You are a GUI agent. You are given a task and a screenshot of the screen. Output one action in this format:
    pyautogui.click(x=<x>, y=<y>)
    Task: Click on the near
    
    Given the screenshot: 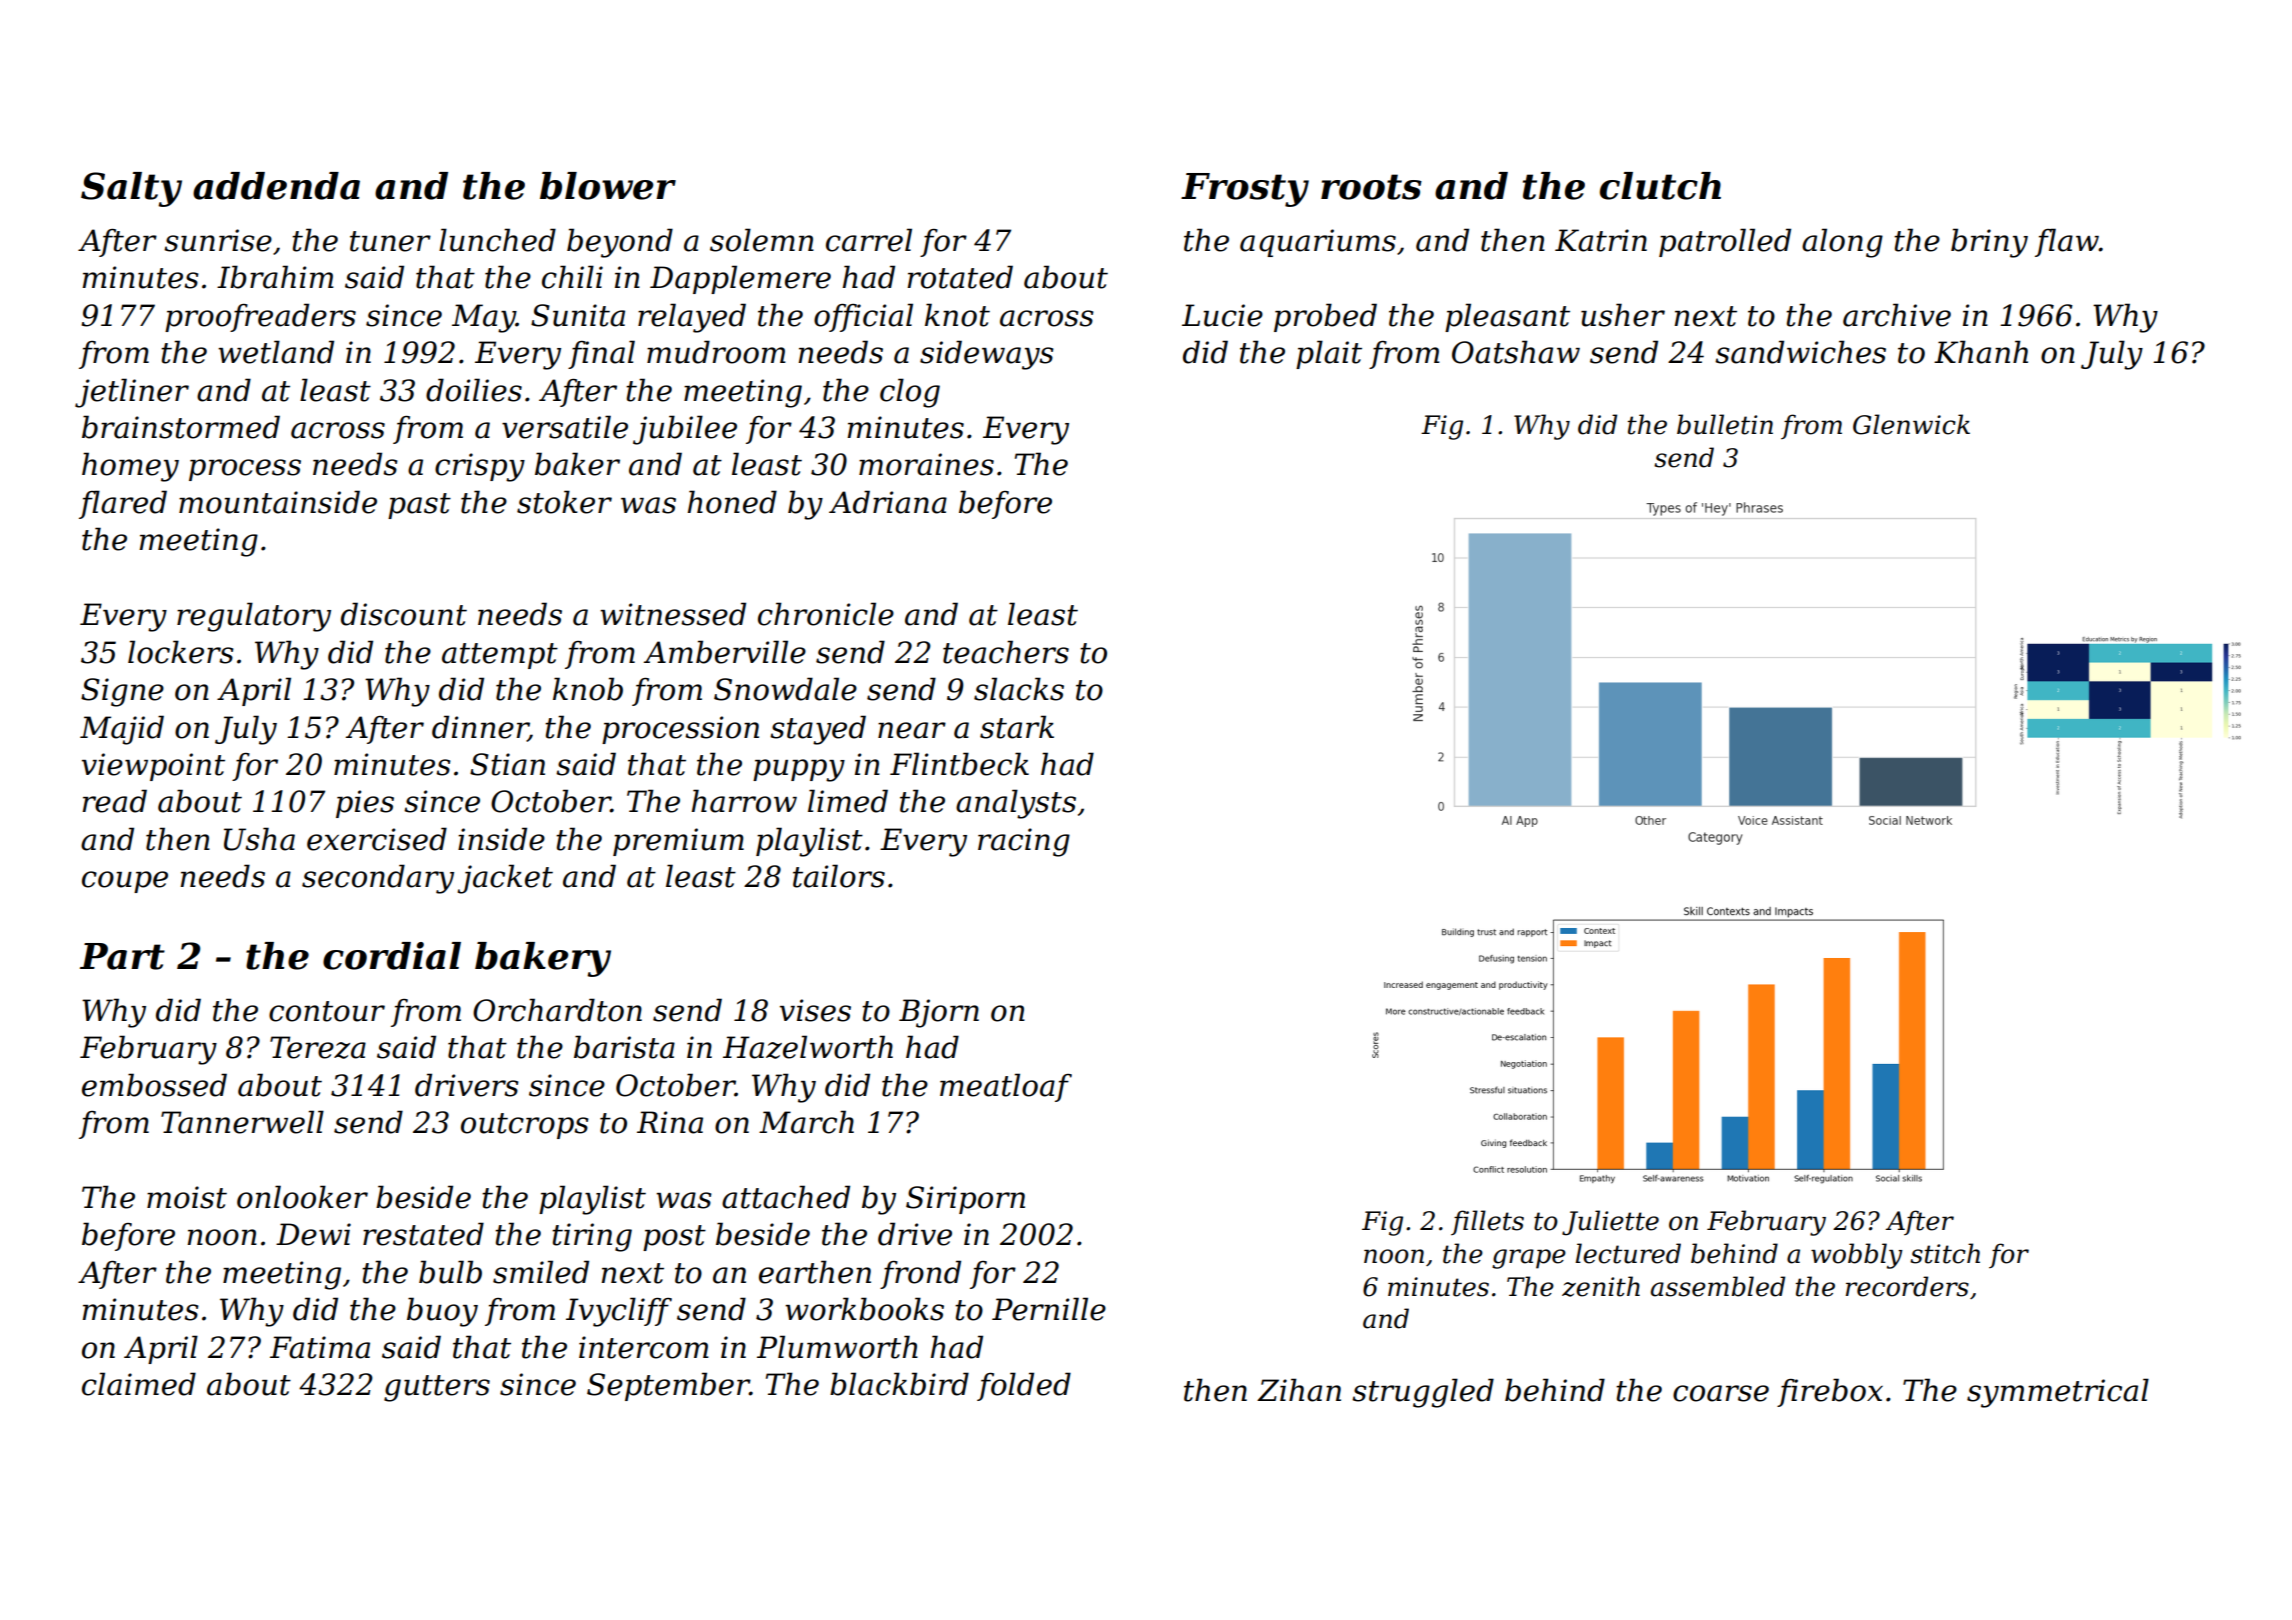 What is the action you would take?
    pyautogui.click(x=912, y=730)
